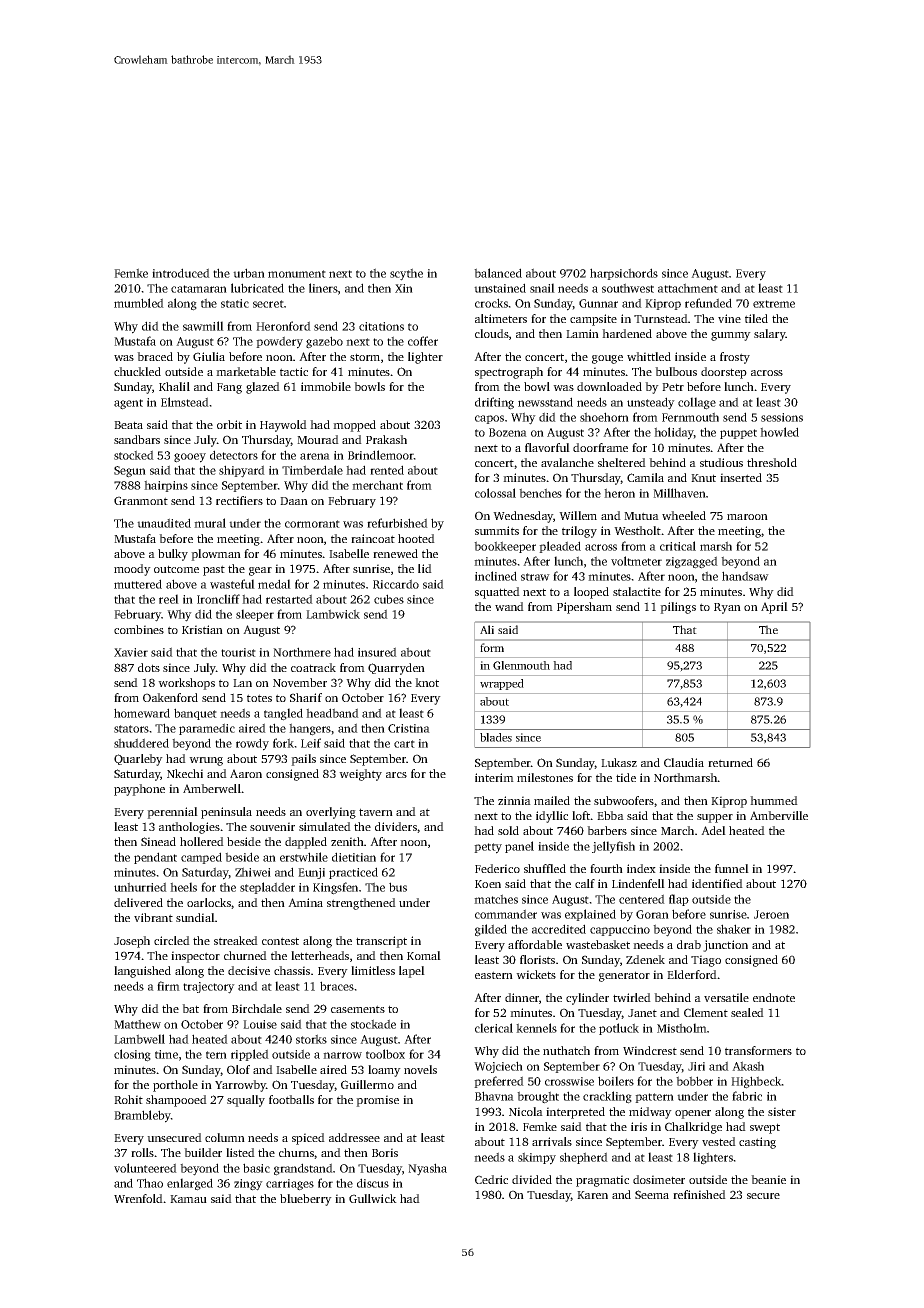 The height and width of the screenshot is (1308, 924). What do you see at coordinates (181, 273) in the screenshot?
I see `introduced` at bounding box center [181, 273].
